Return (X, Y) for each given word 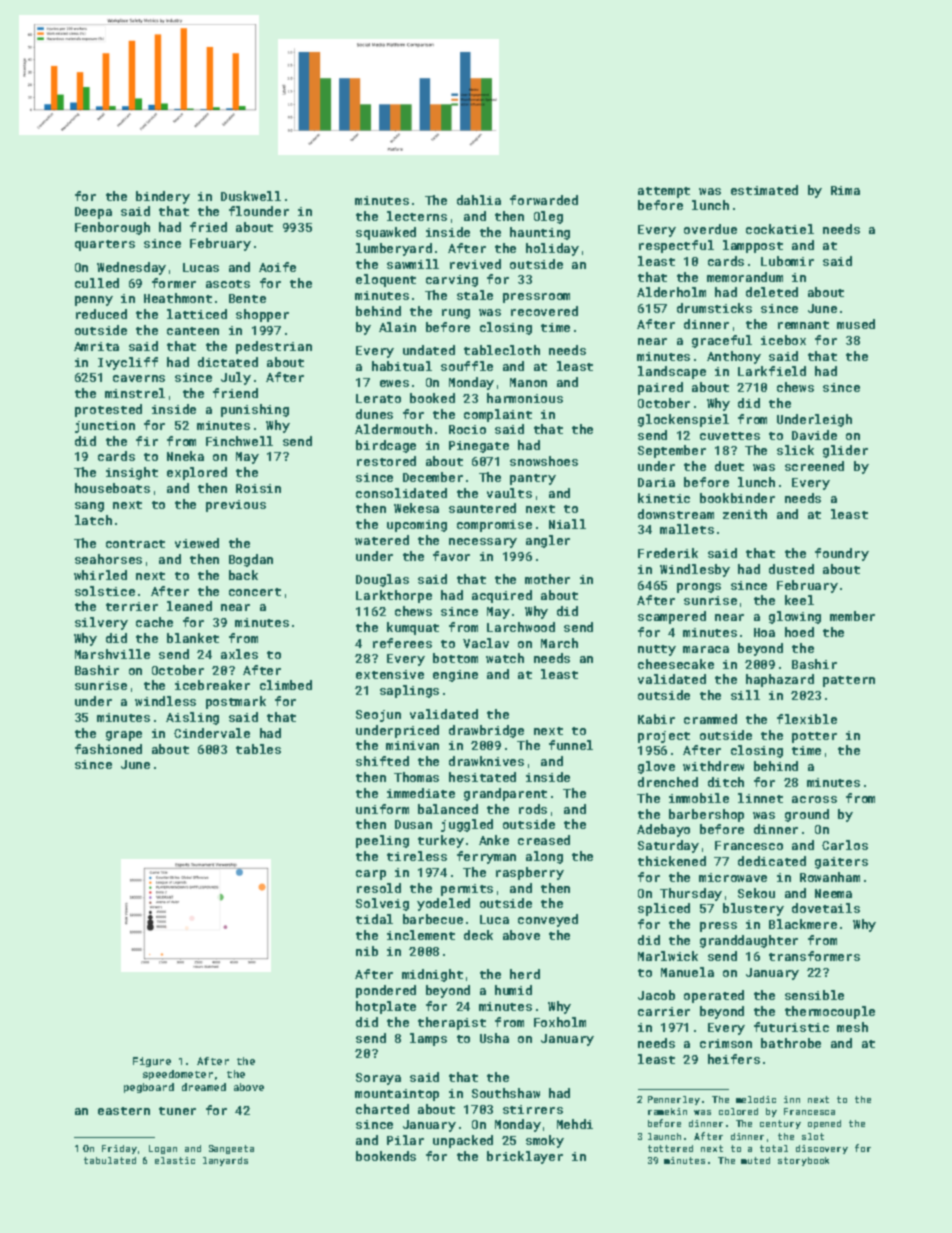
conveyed (548, 920)
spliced (664, 909)
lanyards (225, 1161)
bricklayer (525, 1157)
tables (258, 749)
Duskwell (251, 196)
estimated (764, 190)
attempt (664, 192)
